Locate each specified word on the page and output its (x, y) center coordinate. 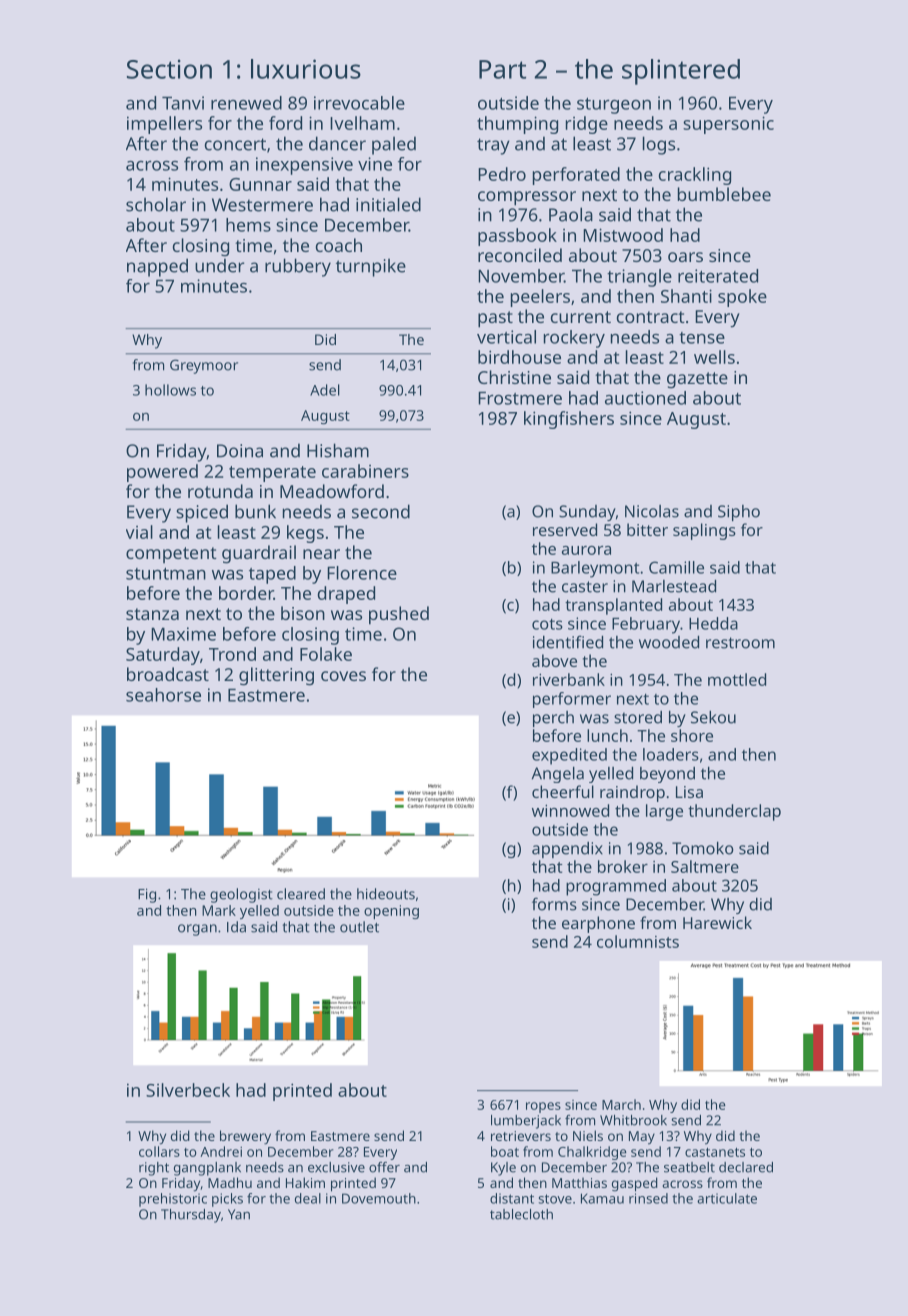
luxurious (306, 69)
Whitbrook (633, 1120)
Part (502, 69)
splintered (681, 72)
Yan (239, 1214)
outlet (359, 927)
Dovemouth (379, 1198)
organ (197, 930)
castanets (715, 1152)
